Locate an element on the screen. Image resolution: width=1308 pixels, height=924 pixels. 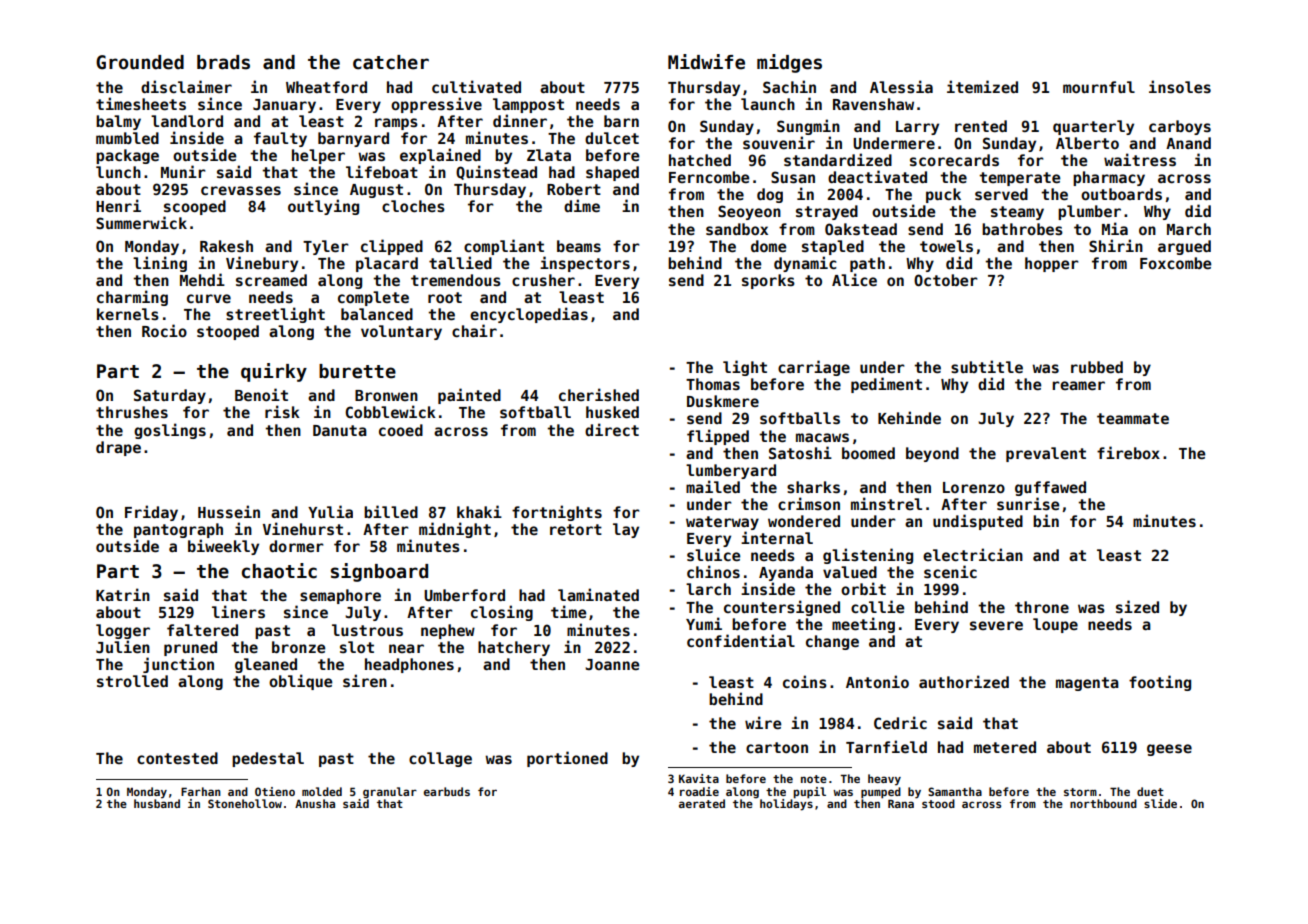
carriage is located at coordinates (814, 368).
